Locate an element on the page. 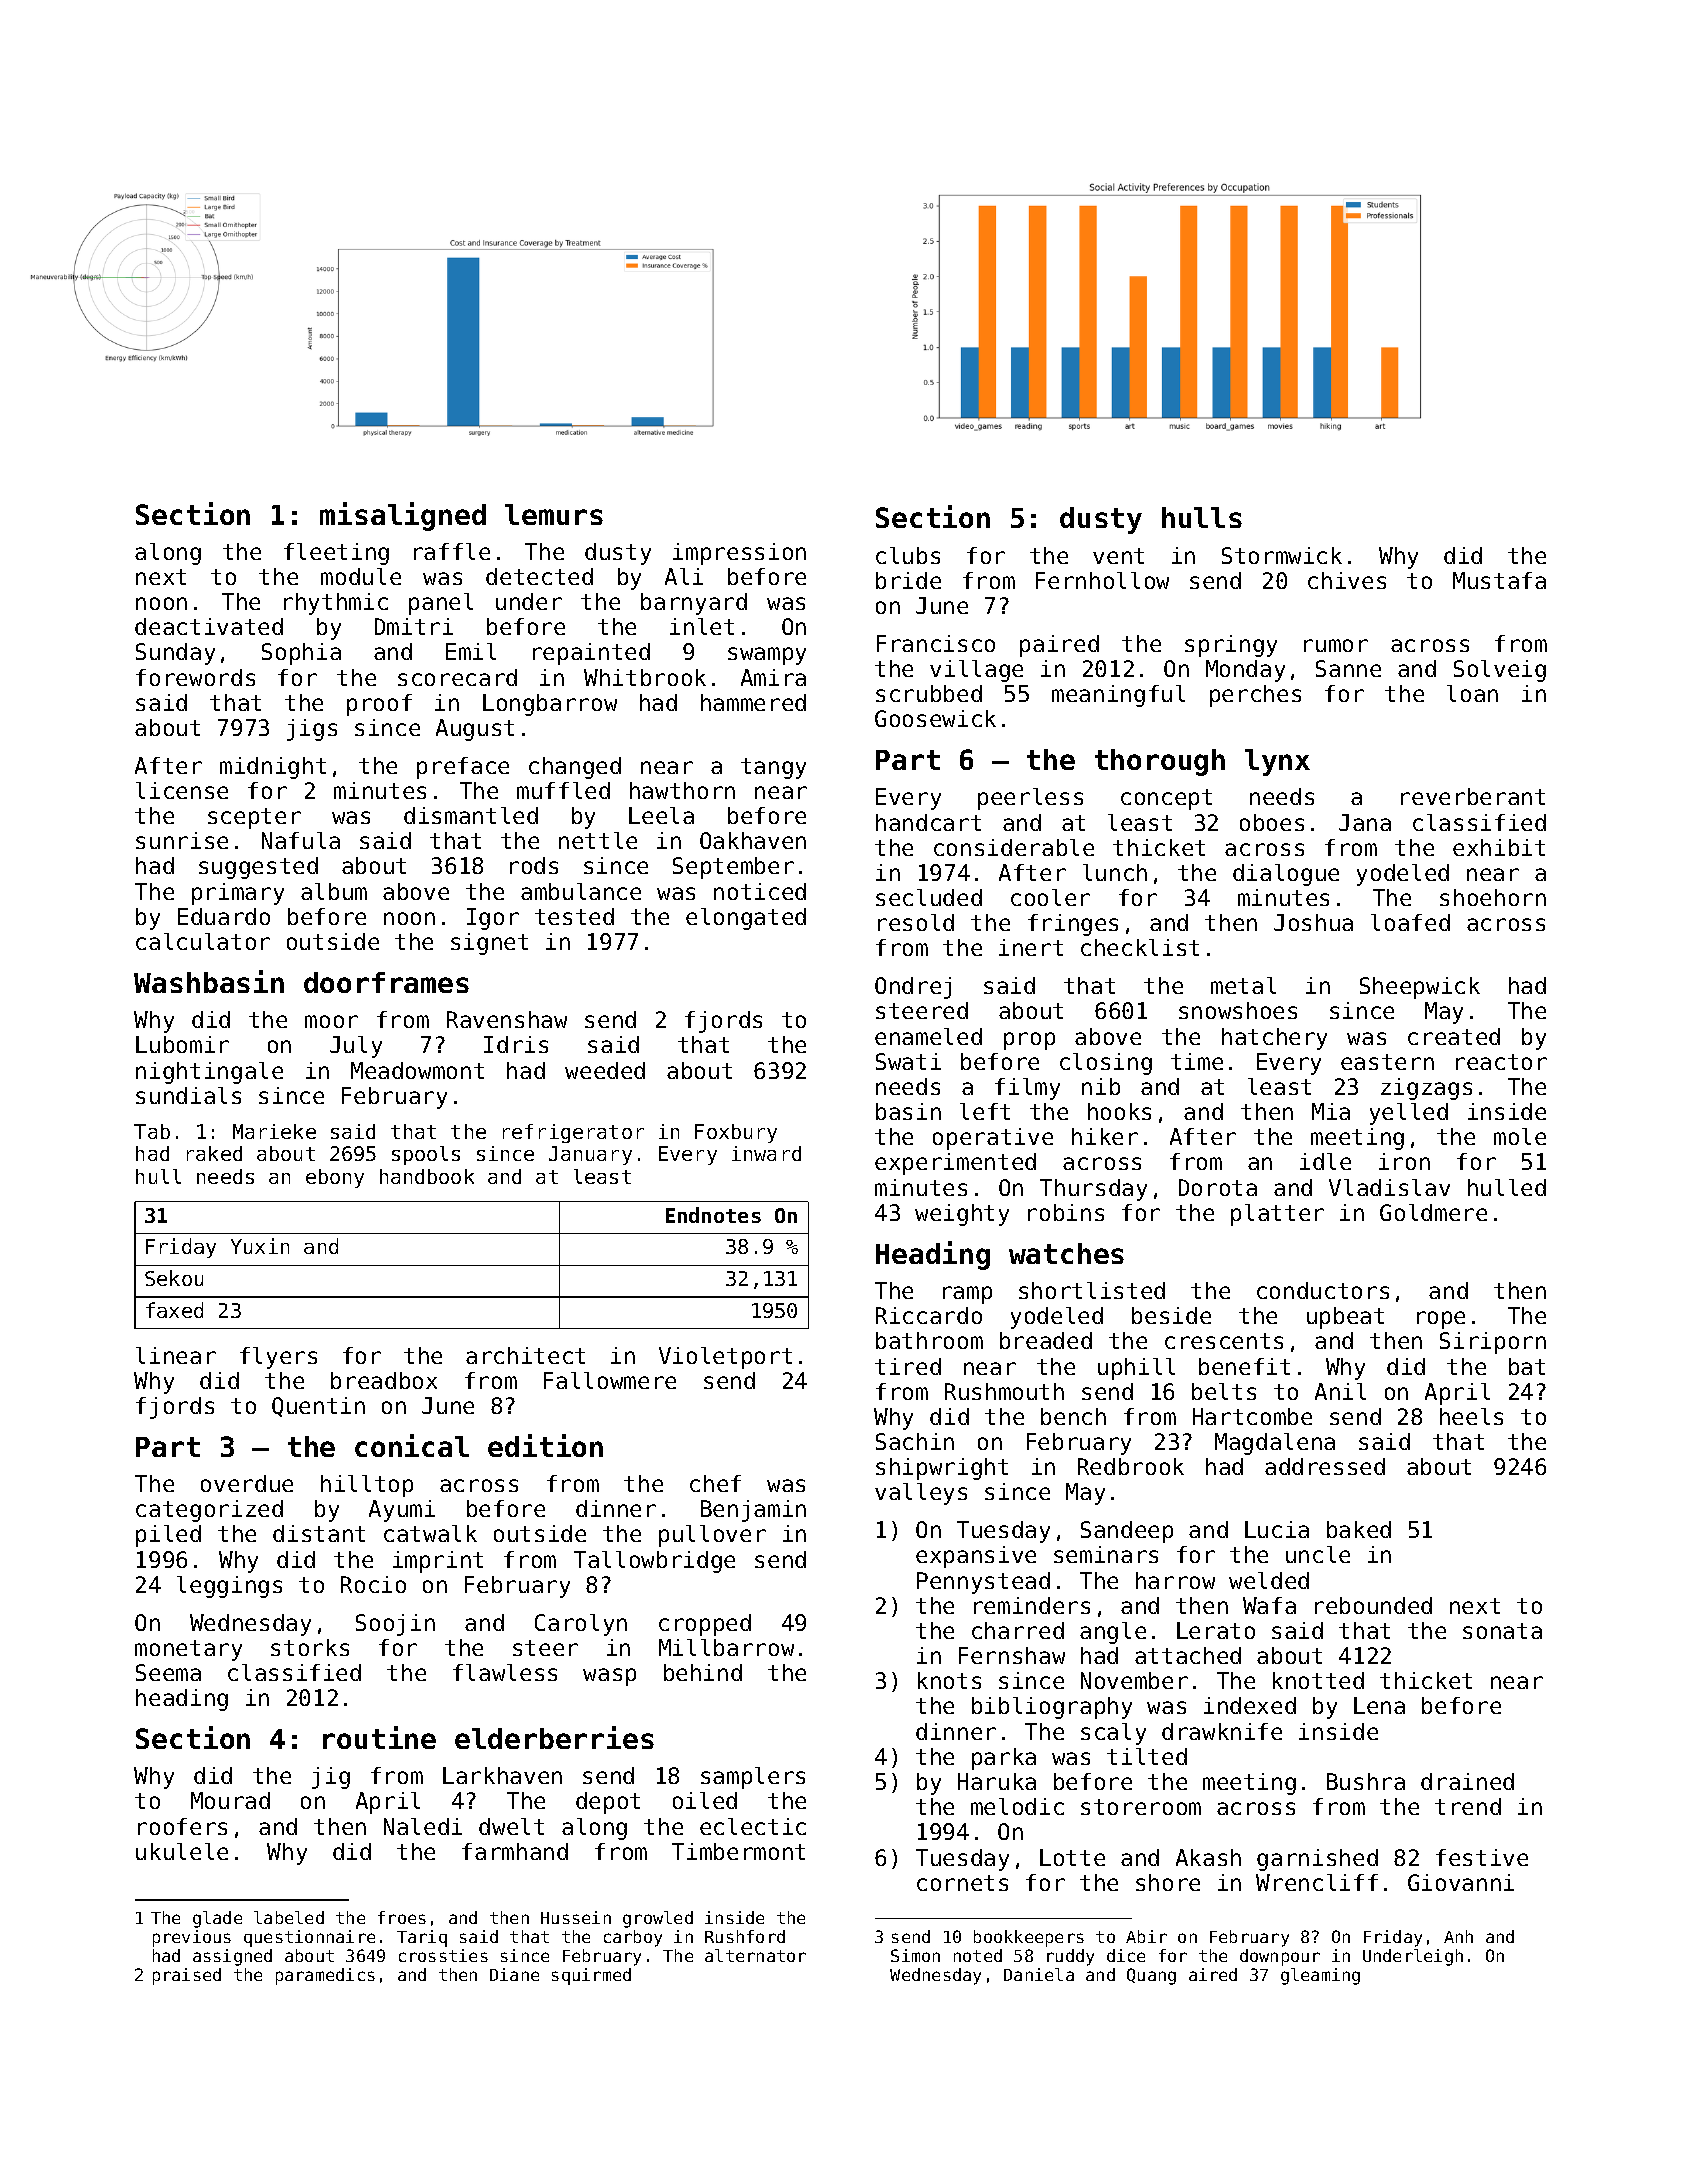 The width and height of the page is (1683, 2178). Simon is located at coordinates (915, 1955).
